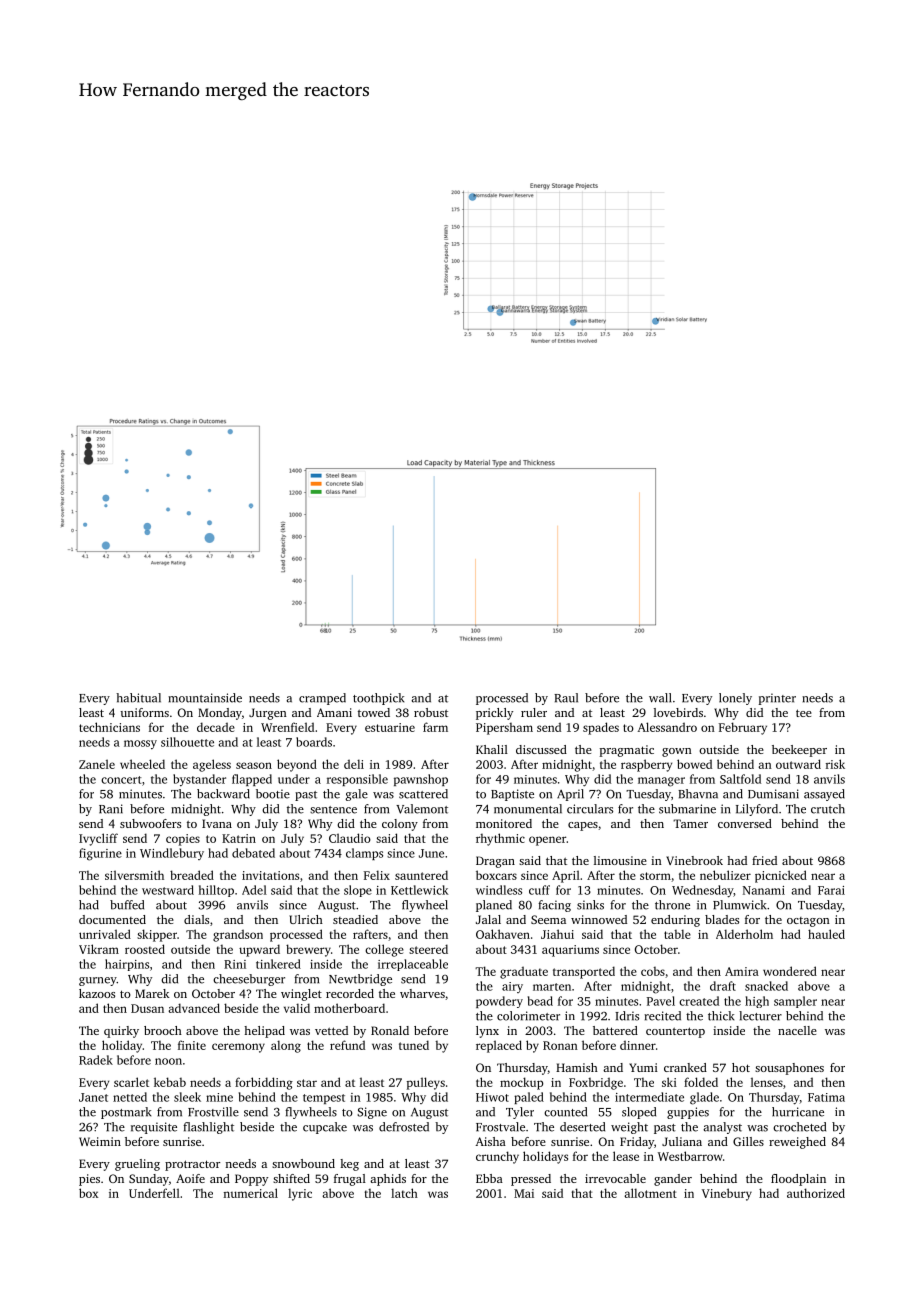 This page has width=924, height=1308. Describe the element at coordinates (127, 905) in the page. I see `buffed` at that location.
